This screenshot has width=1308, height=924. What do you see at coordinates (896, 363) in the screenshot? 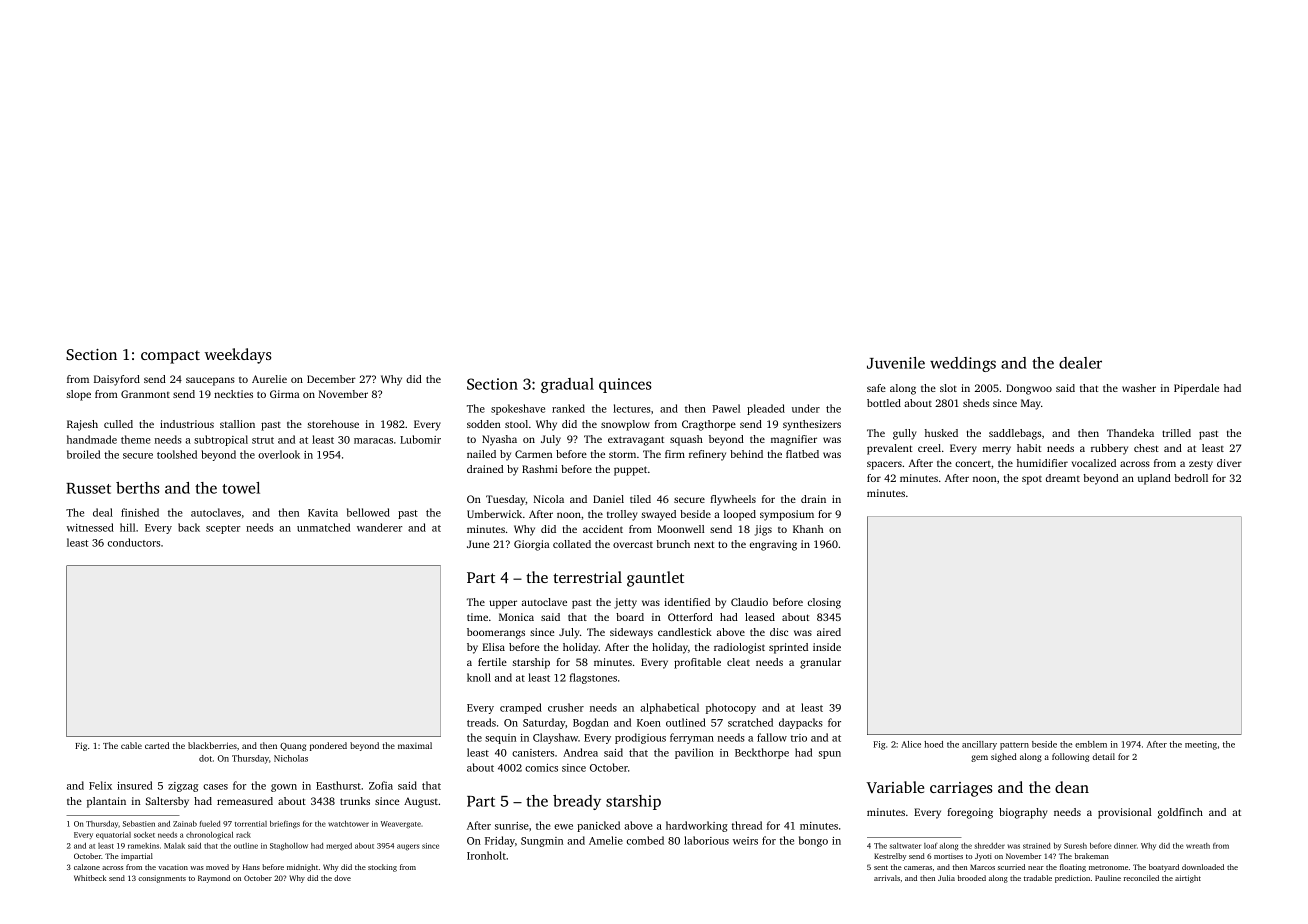
I see `Juvenile` at bounding box center [896, 363].
